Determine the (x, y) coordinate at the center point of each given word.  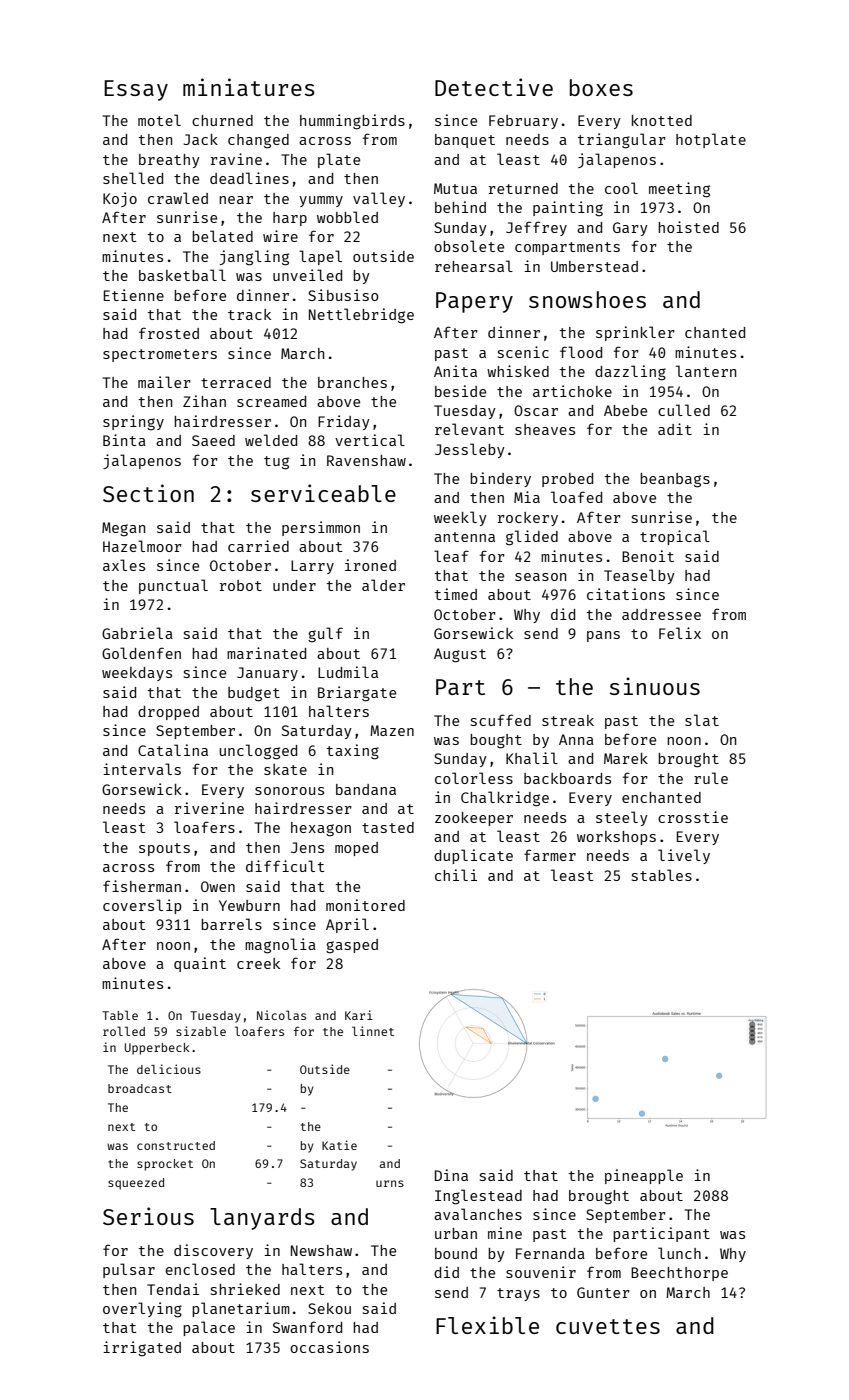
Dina (451, 1175)
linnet (373, 1031)
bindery (500, 479)
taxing (353, 752)
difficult (285, 866)
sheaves (545, 429)
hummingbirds (352, 122)
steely (622, 818)
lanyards (262, 1219)
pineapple (644, 1176)
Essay (136, 90)
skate (285, 769)
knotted (662, 120)
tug (276, 463)
